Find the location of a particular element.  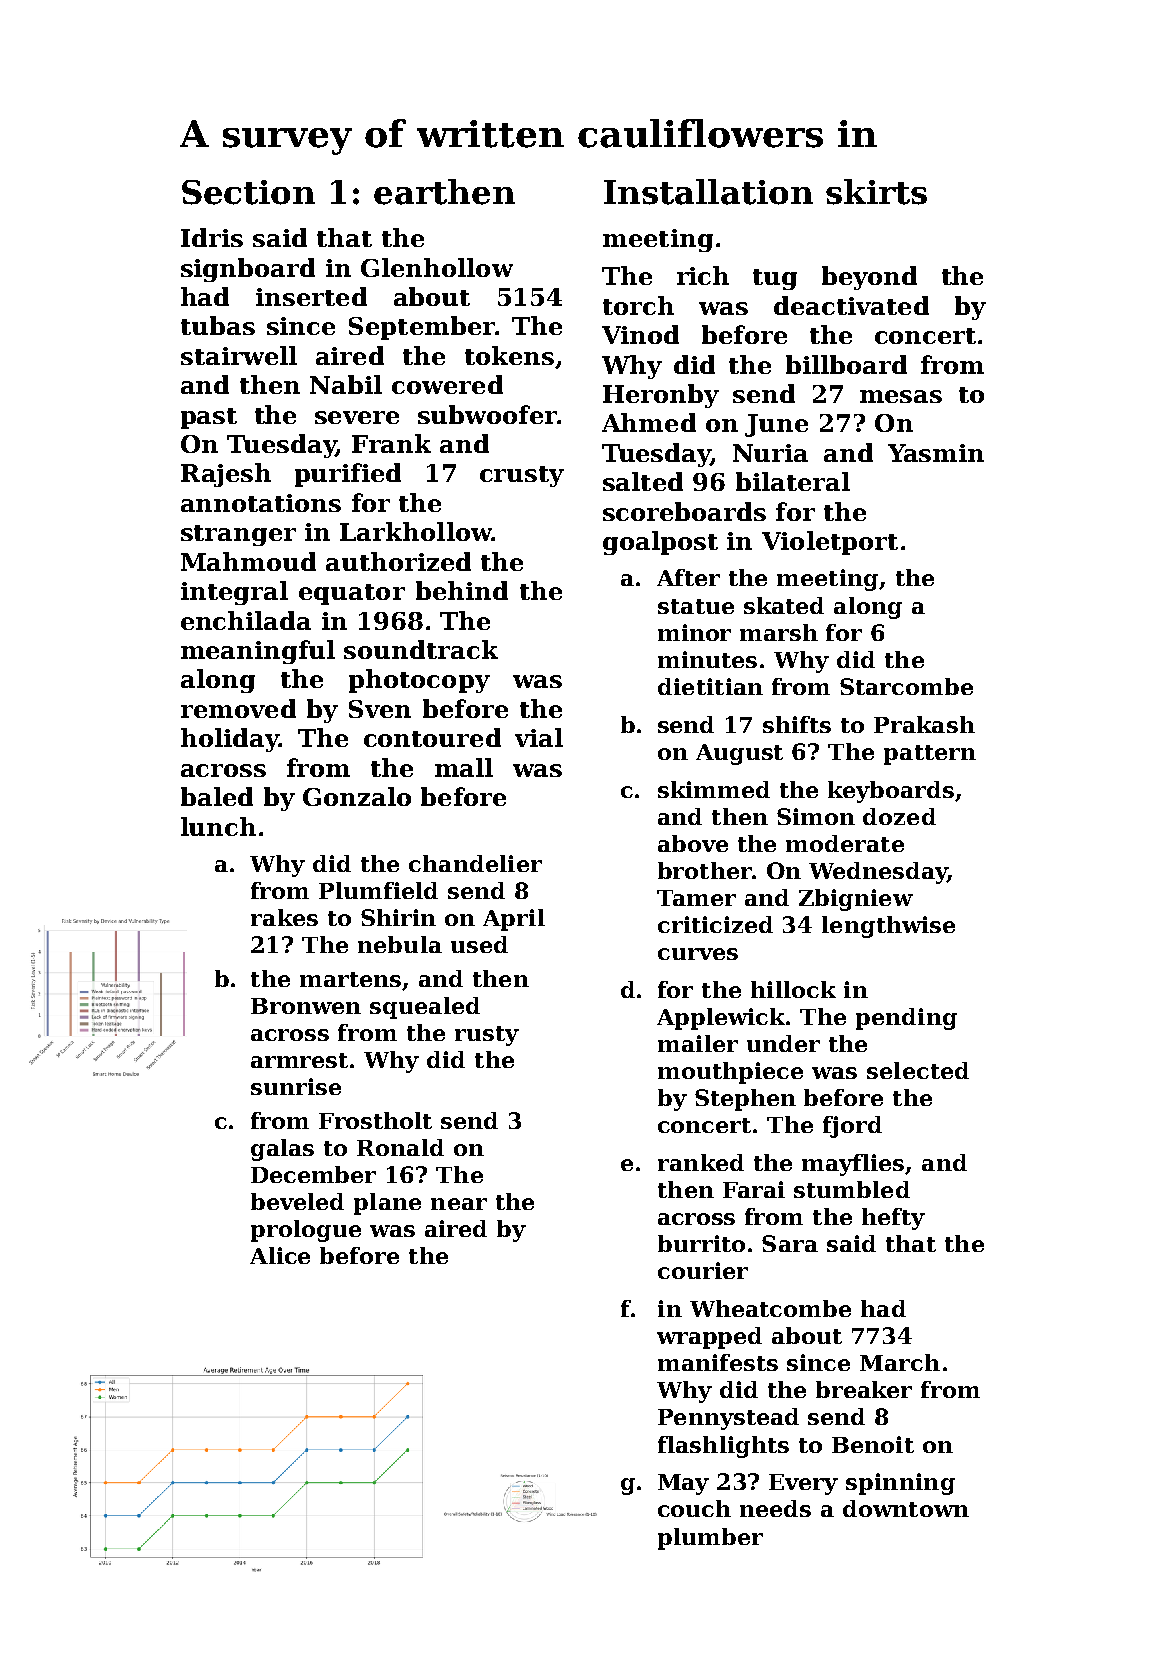

keyboards is located at coordinates (891, 792).
